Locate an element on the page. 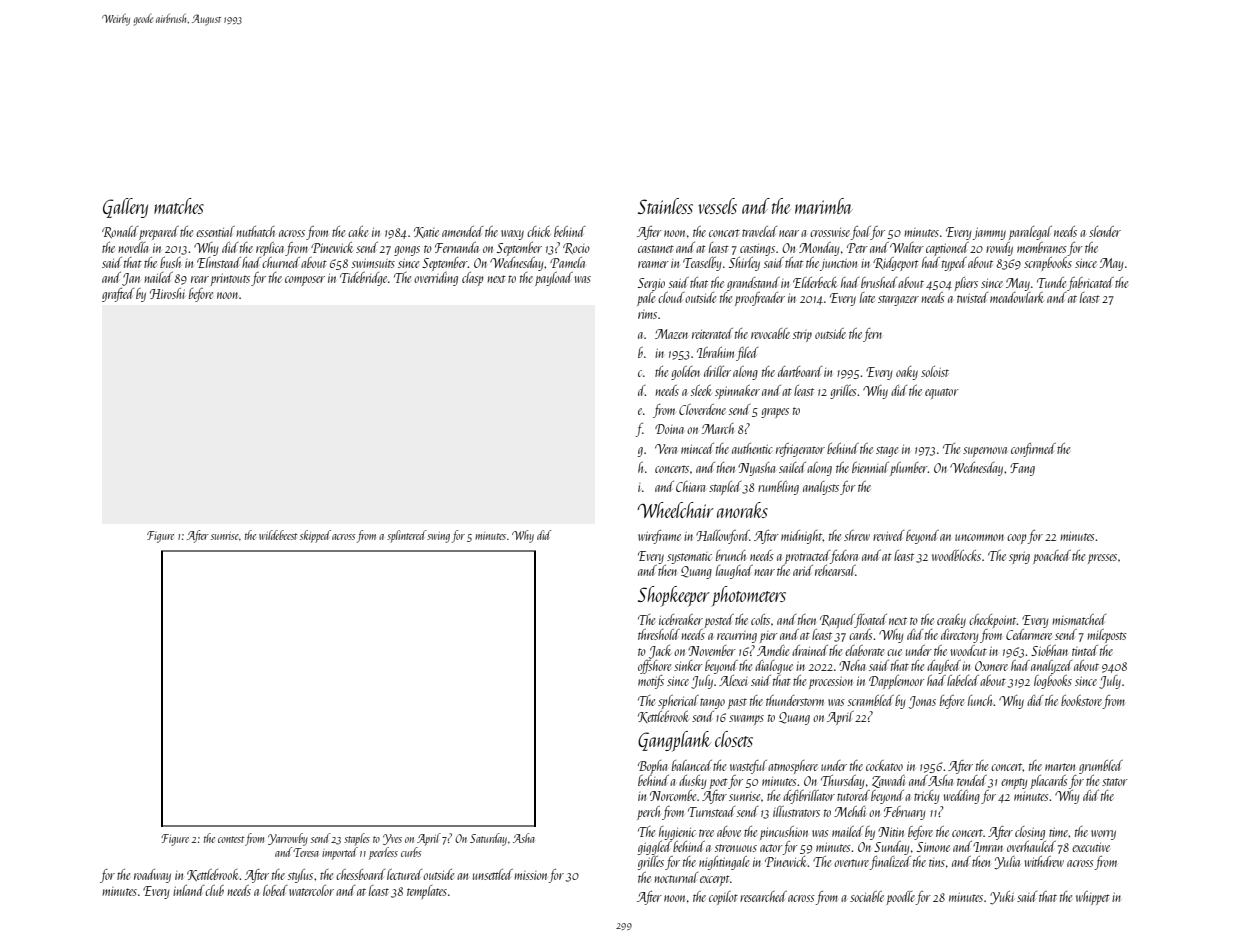 Image resolution: width=1233 pixels, height=952 pixels. Bopha is located at coordinates (652, 767).
